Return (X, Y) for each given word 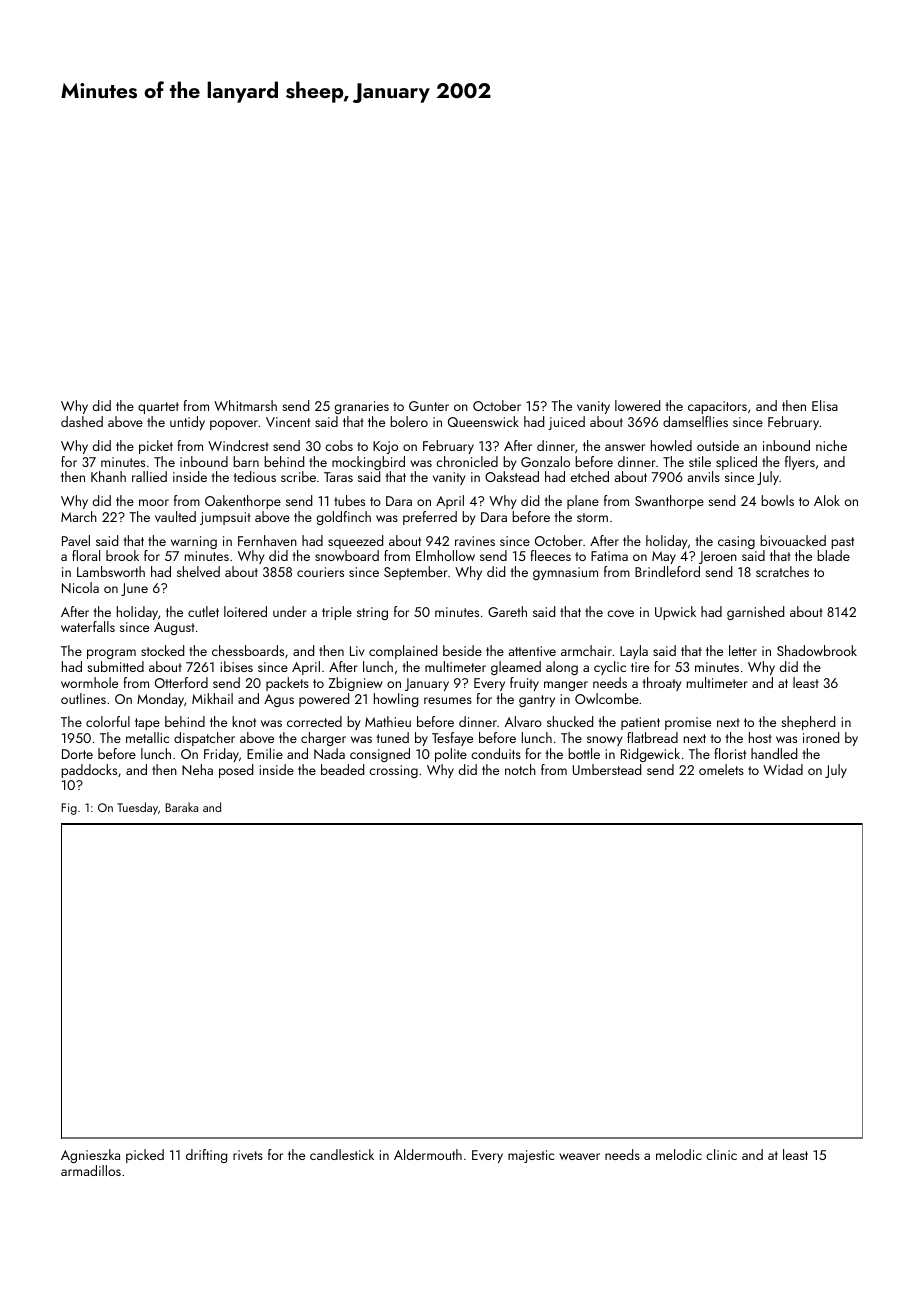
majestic (531, 1156)
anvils (703, 476)
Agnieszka (90, 1156)
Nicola (80, 587)
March (79, 516)
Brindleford (667, 571)
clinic (721, 1154)
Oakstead (512, 476)
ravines (475, 541)
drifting (206, 1156)
